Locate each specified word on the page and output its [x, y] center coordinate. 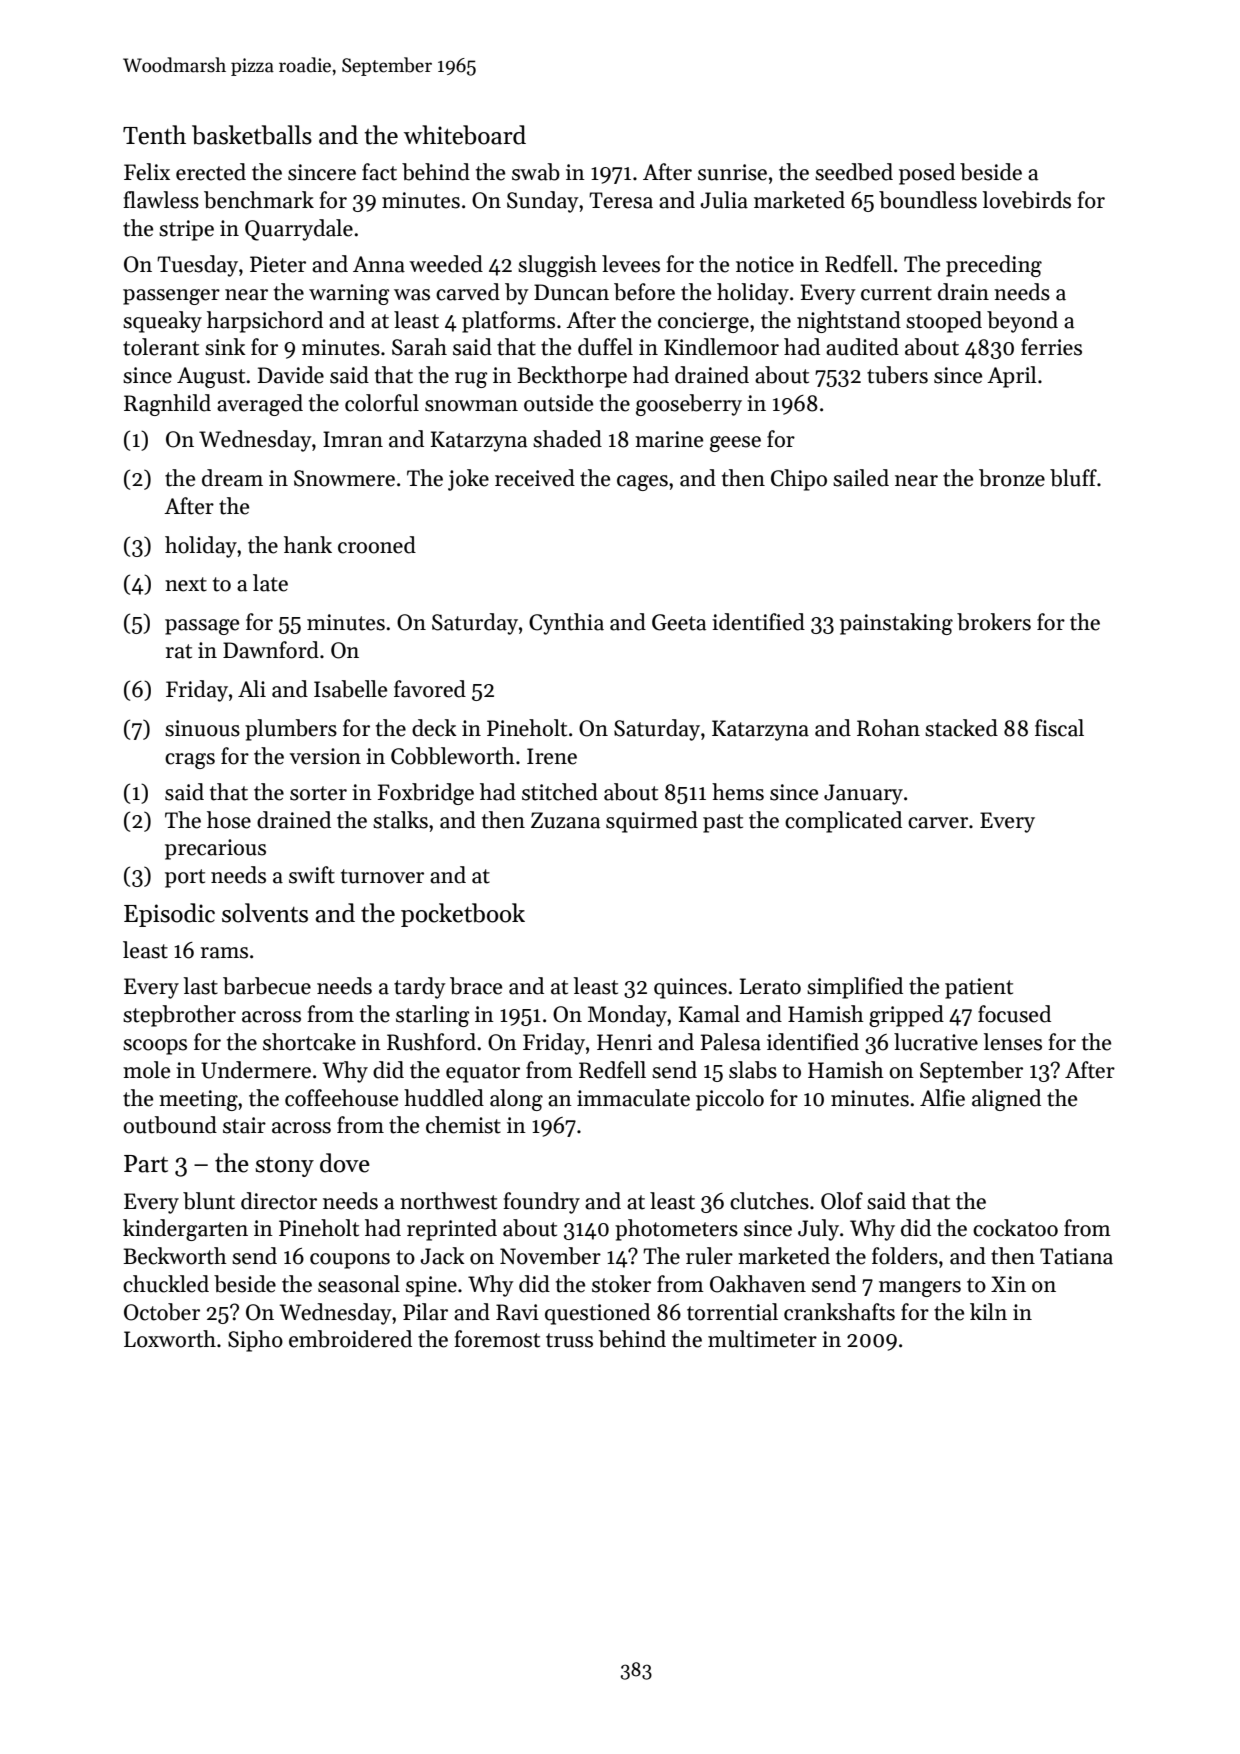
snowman [471, 406]
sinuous [202, 728]
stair [244, 1125]
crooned [377, 545]
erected [211, 172]
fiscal [1059, 728]
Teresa [621, 200]
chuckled [166, 1284]
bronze [1012, 478]
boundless [928, 200]
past [723, 823]
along [516, 1100]
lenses [1013, 1042]
